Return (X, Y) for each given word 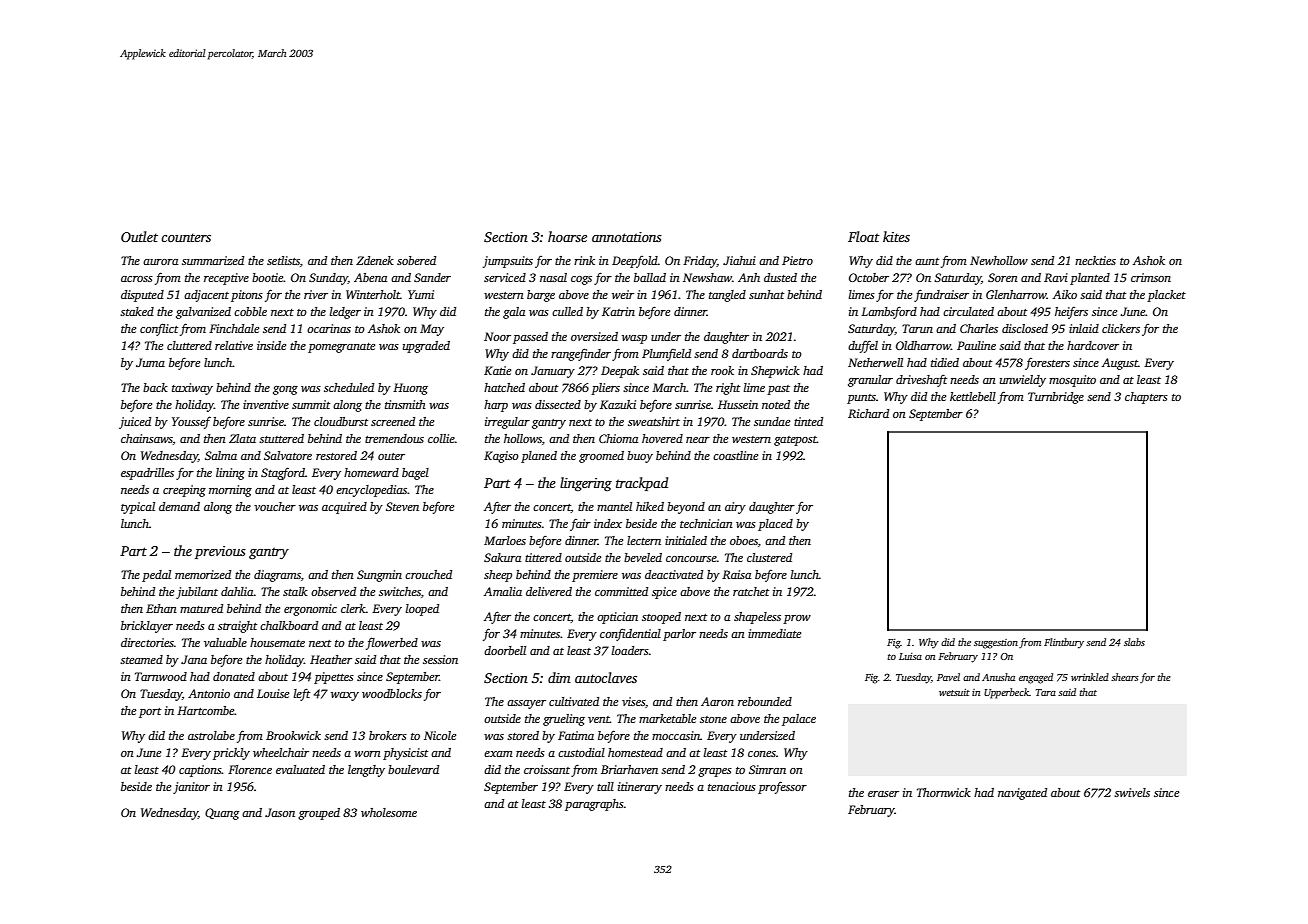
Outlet (139, 236)
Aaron (717, 701)
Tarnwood (161, 676)
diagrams (277, 576)
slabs (1134, 642)
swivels (1132, 792)
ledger (345, 313)
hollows (523, 438)
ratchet (751, 591)
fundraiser (941, 295)
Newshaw (707, 277)
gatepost (795, 441)
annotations (627, 237)
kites (896, 236)
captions (200, 771)
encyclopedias (371, 491)
